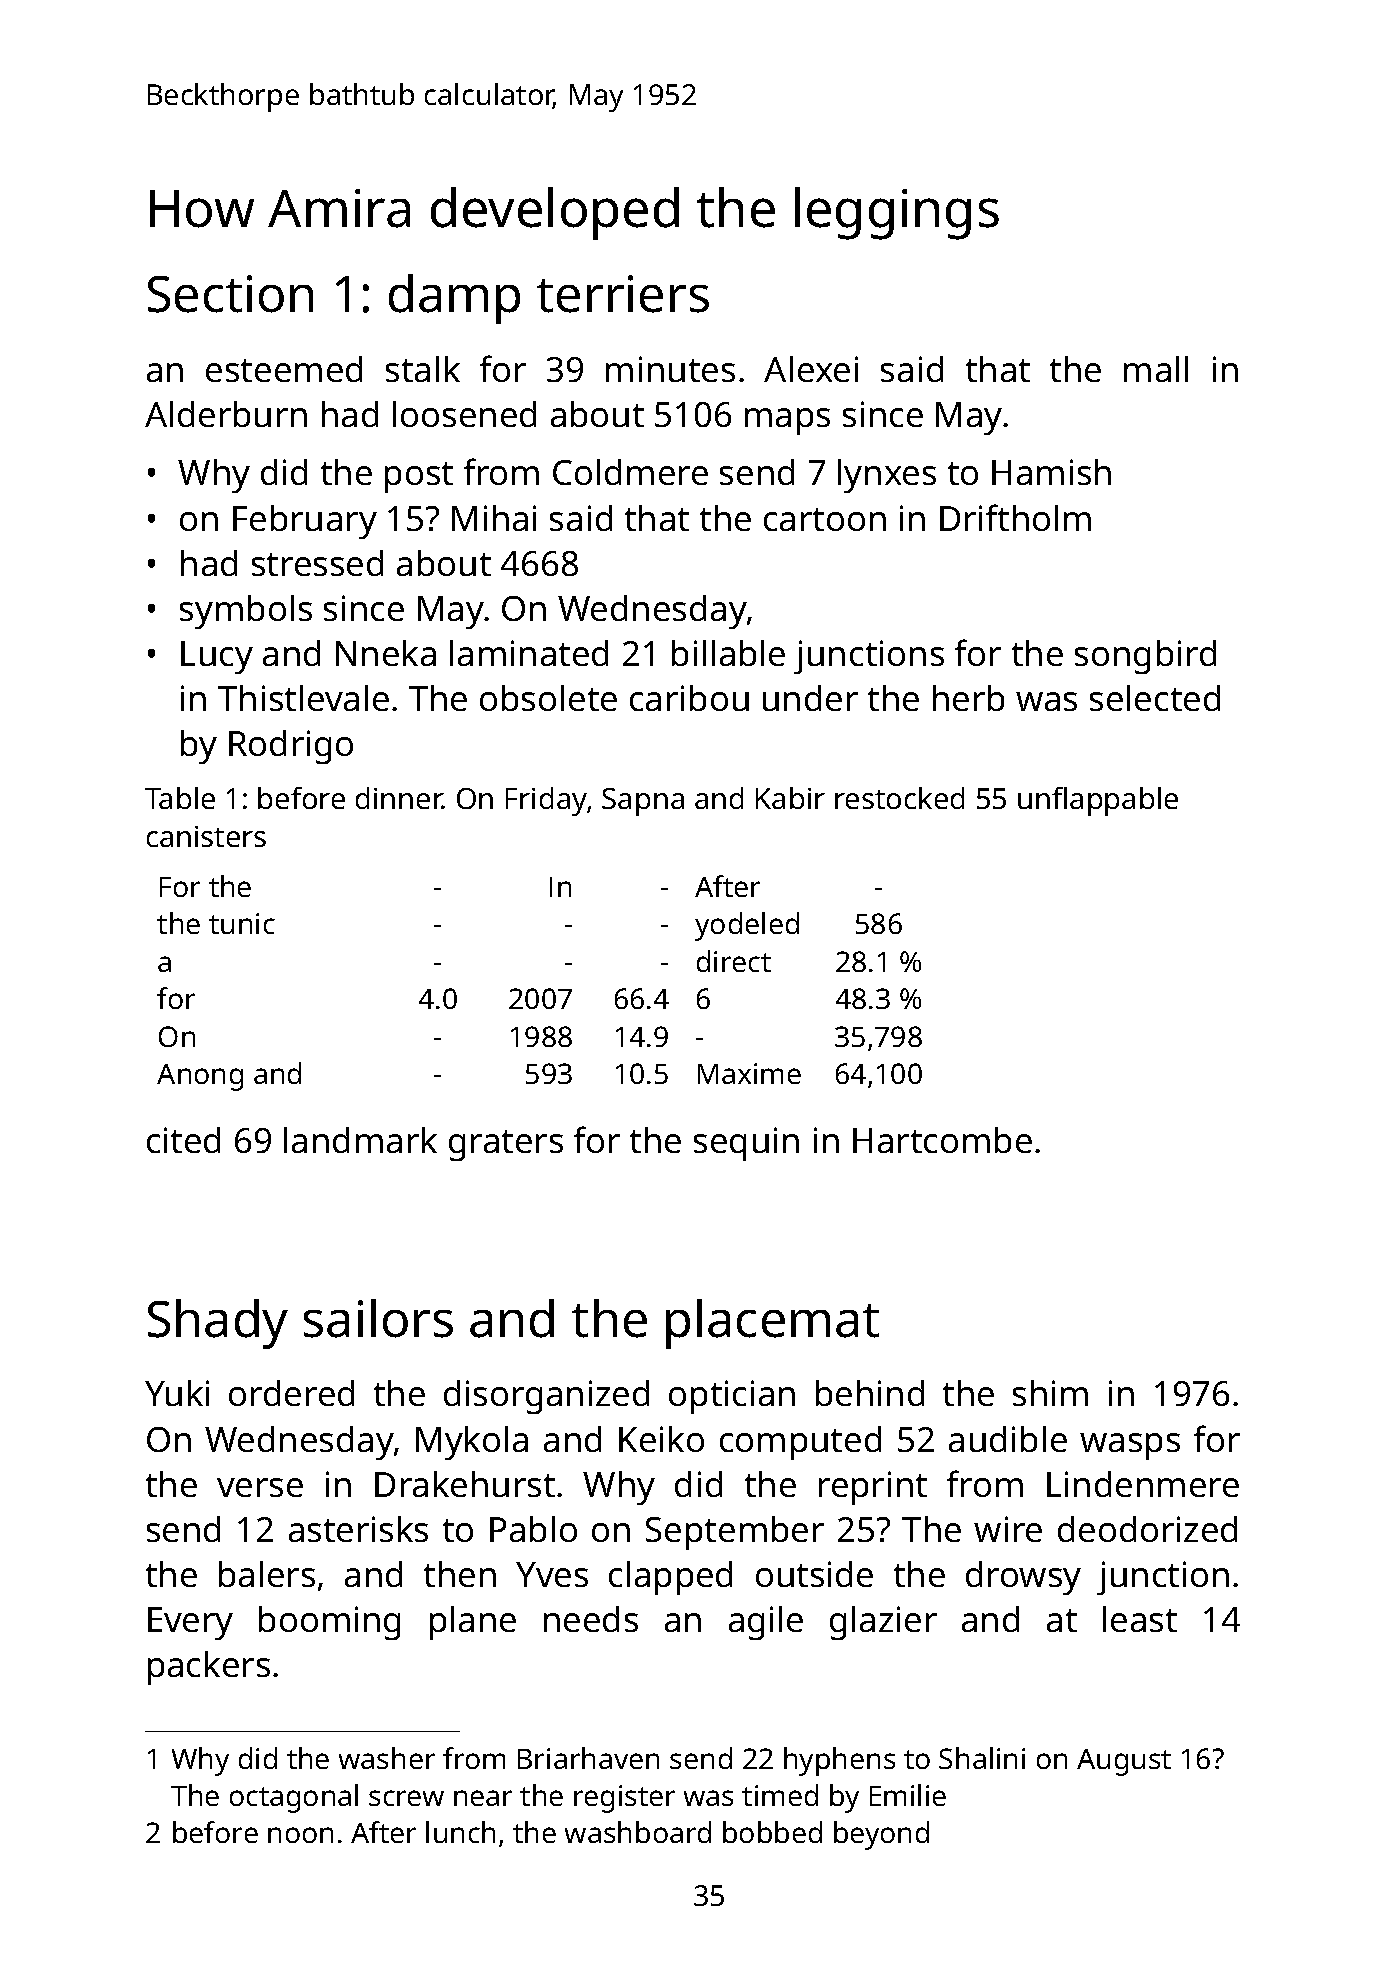  Describe the element at coordinates (1098, 801) in the document. I see `unflappable` at that location.
